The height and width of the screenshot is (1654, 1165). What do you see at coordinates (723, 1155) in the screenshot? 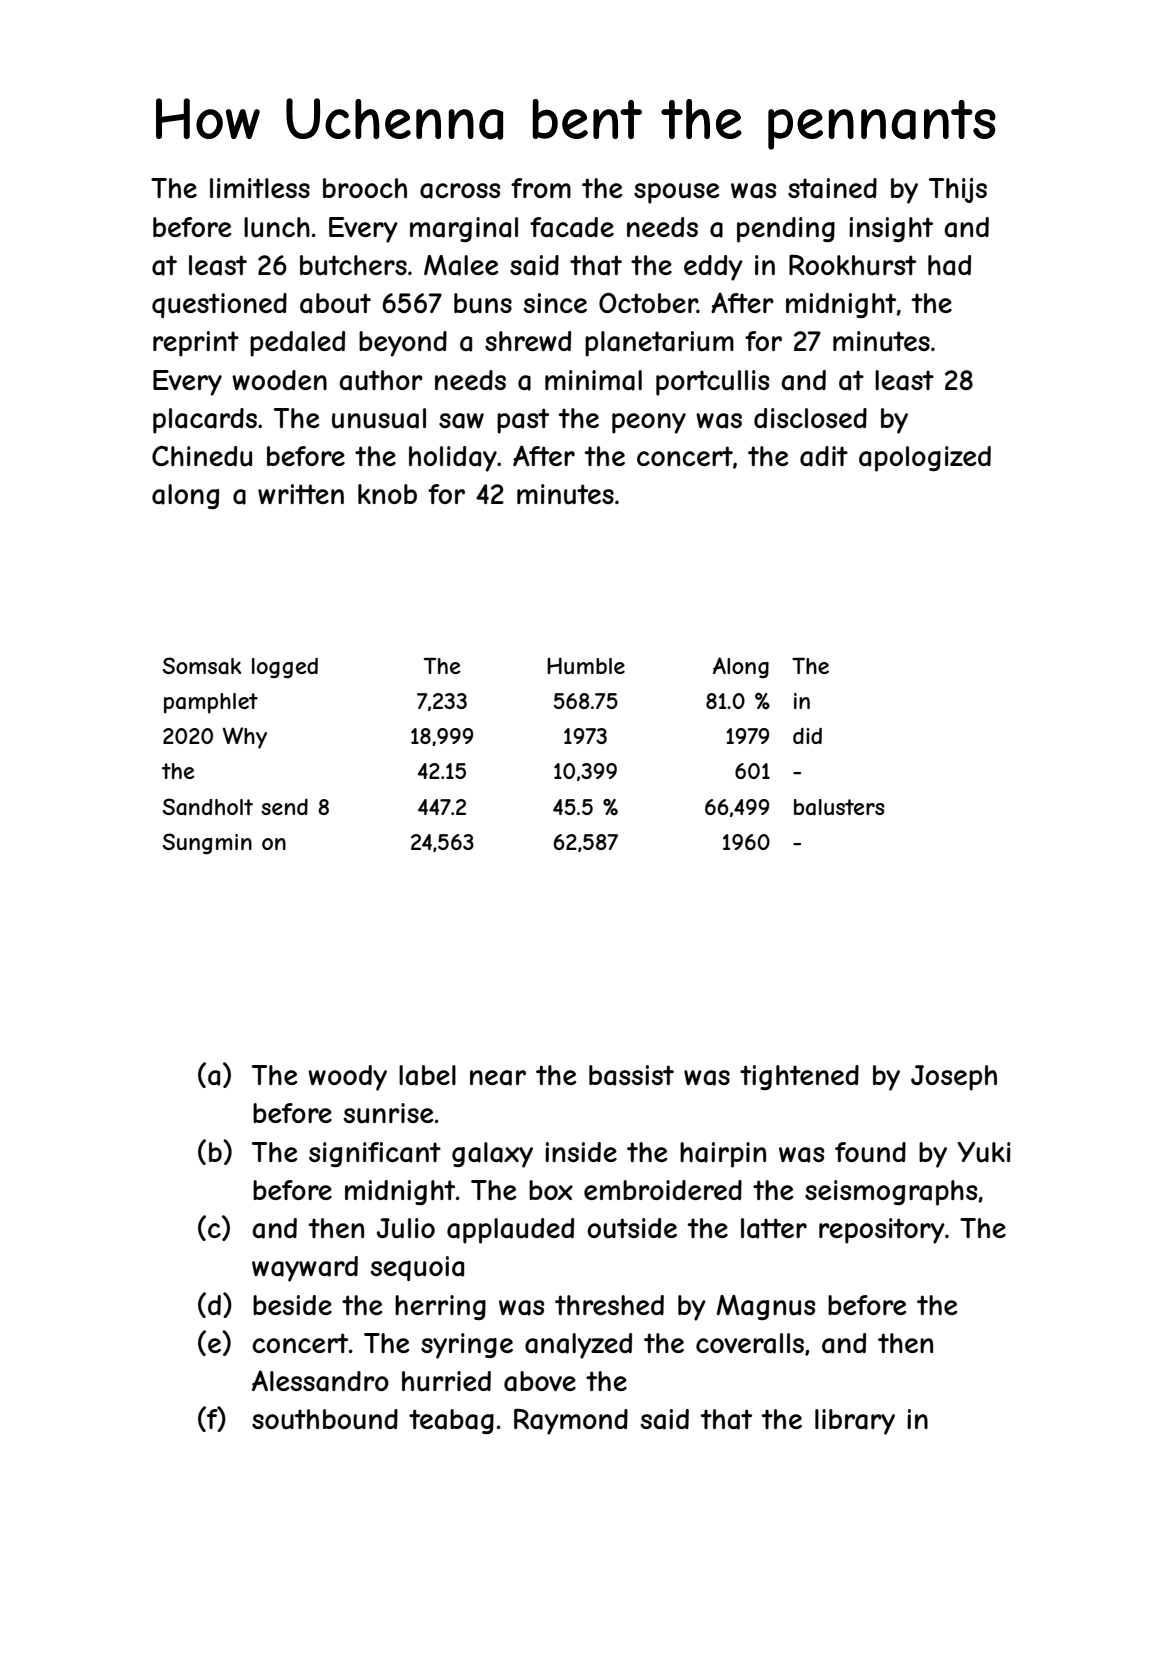
I see `hairpin` at bounding box center [723, 1155].
